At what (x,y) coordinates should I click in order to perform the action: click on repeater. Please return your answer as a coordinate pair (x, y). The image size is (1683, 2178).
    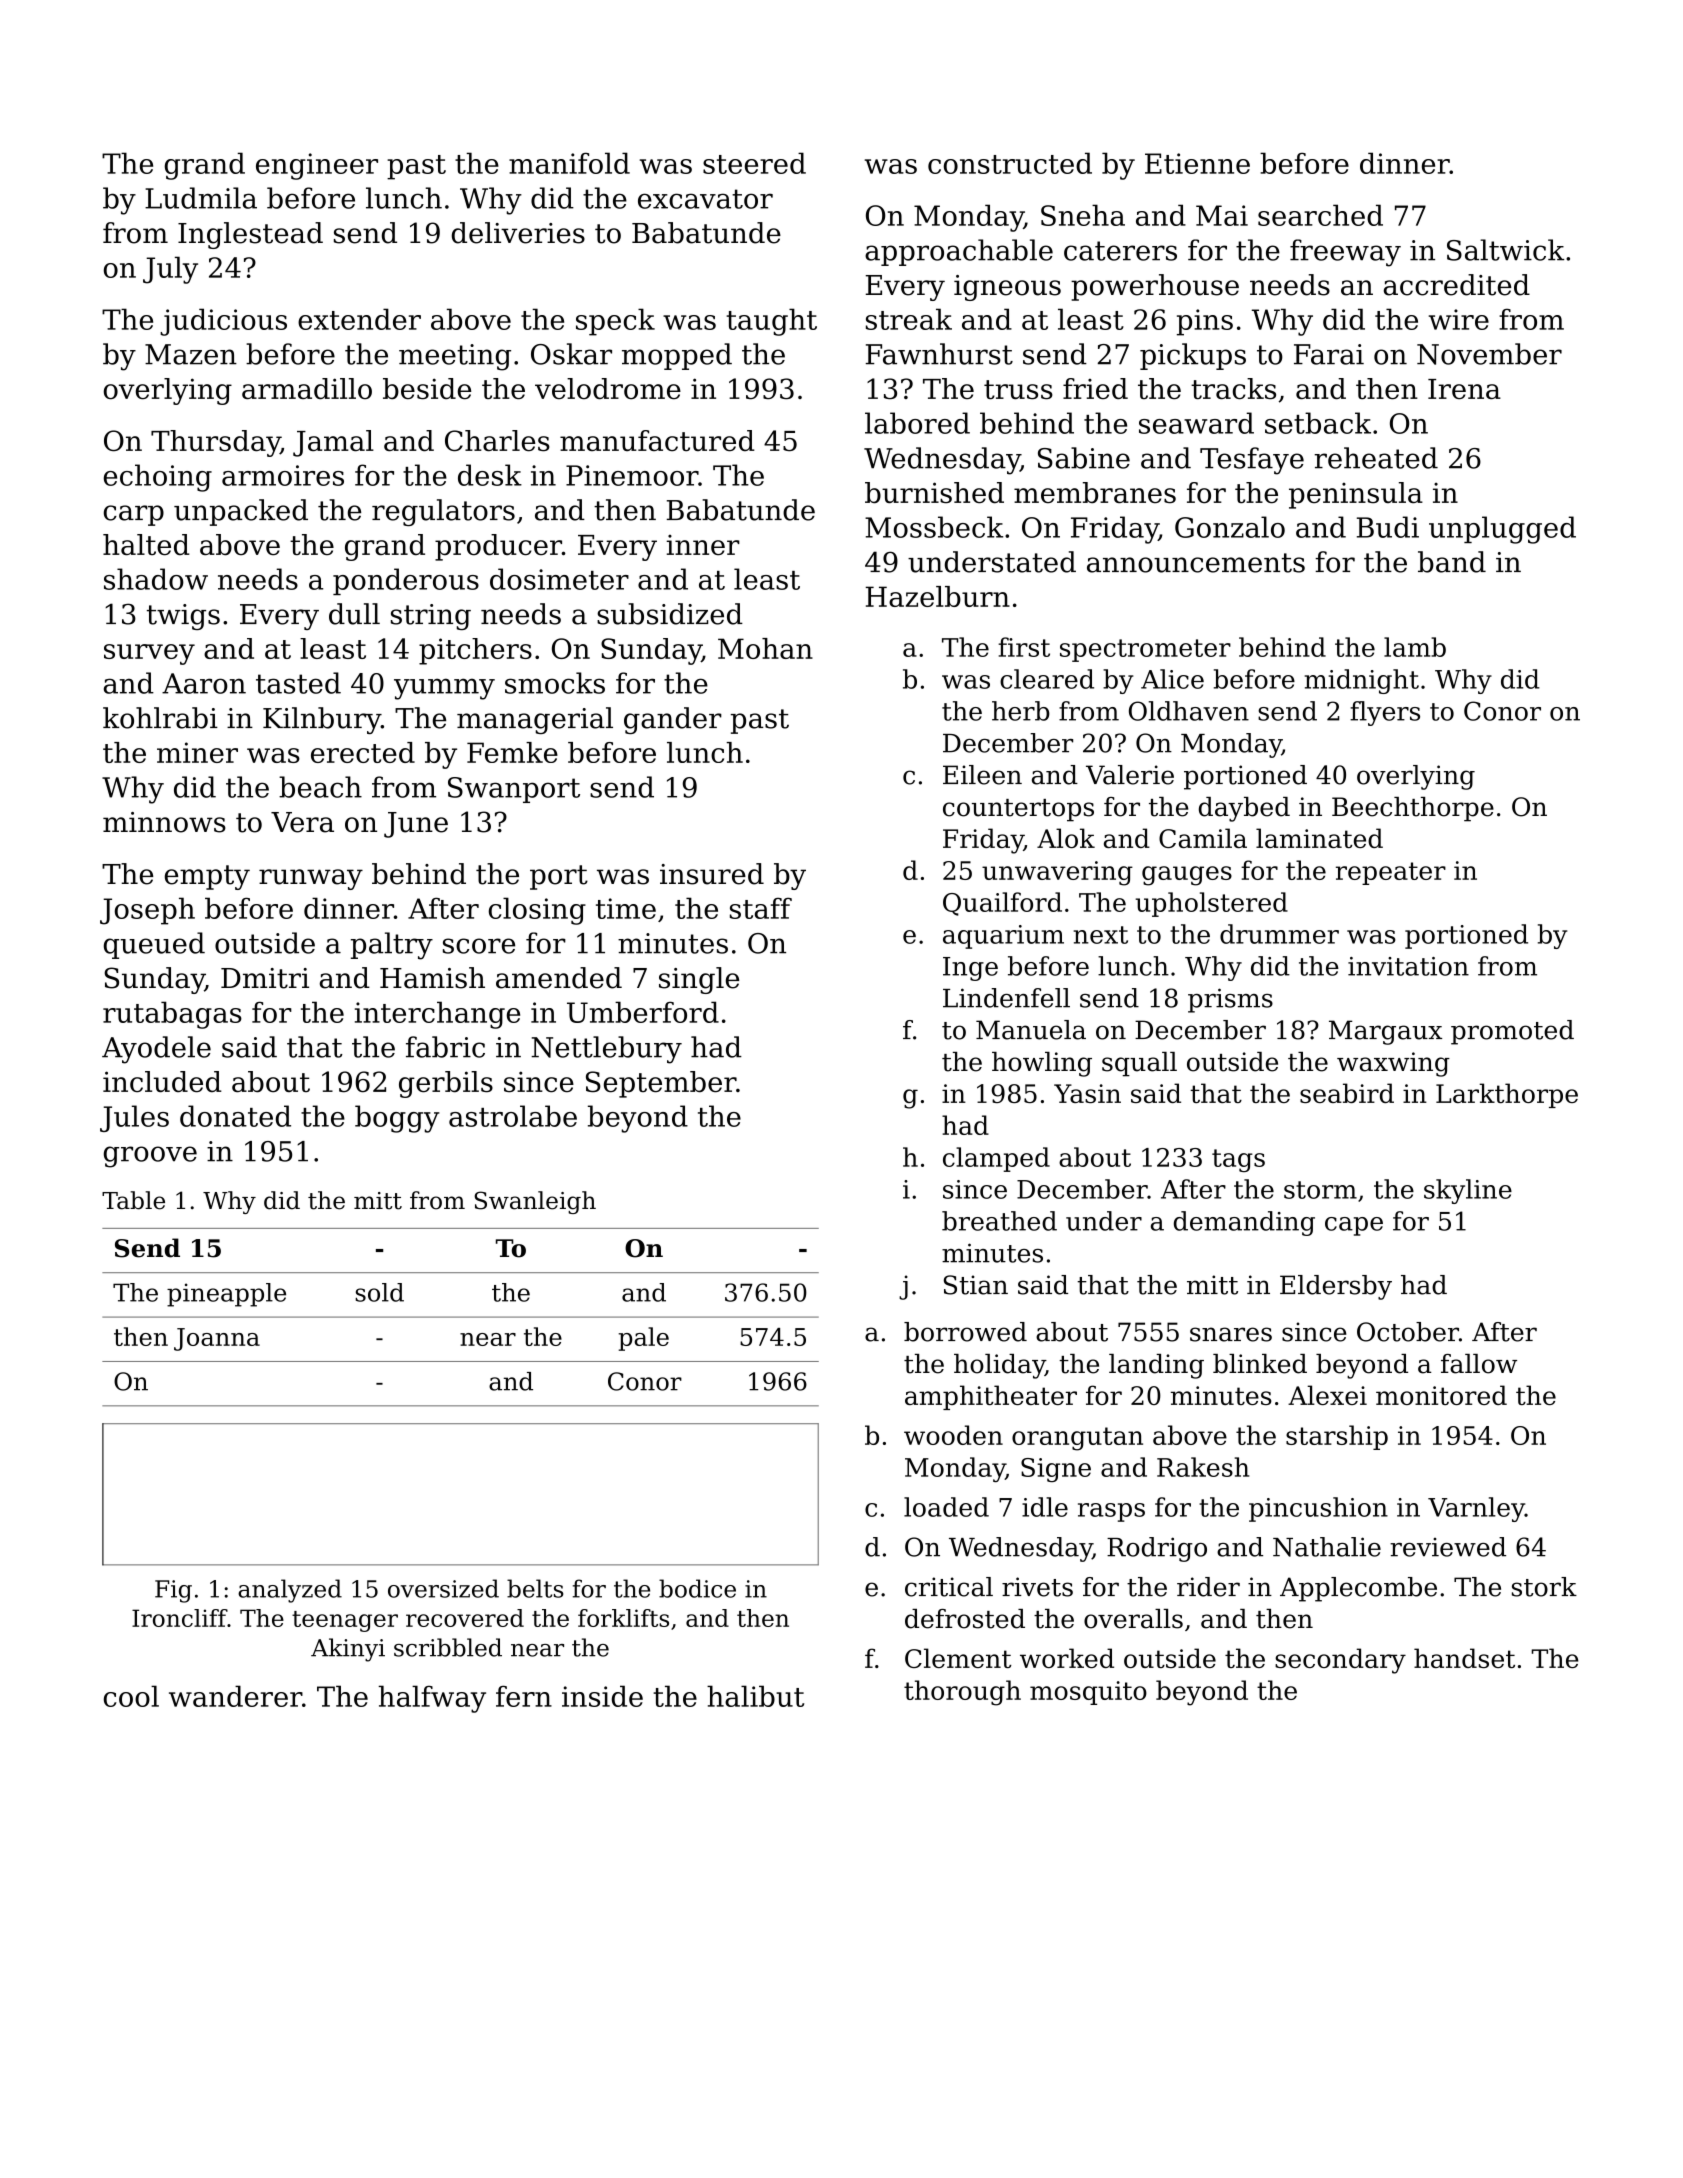
    Looking at the image, I should click on (1391, 873).
